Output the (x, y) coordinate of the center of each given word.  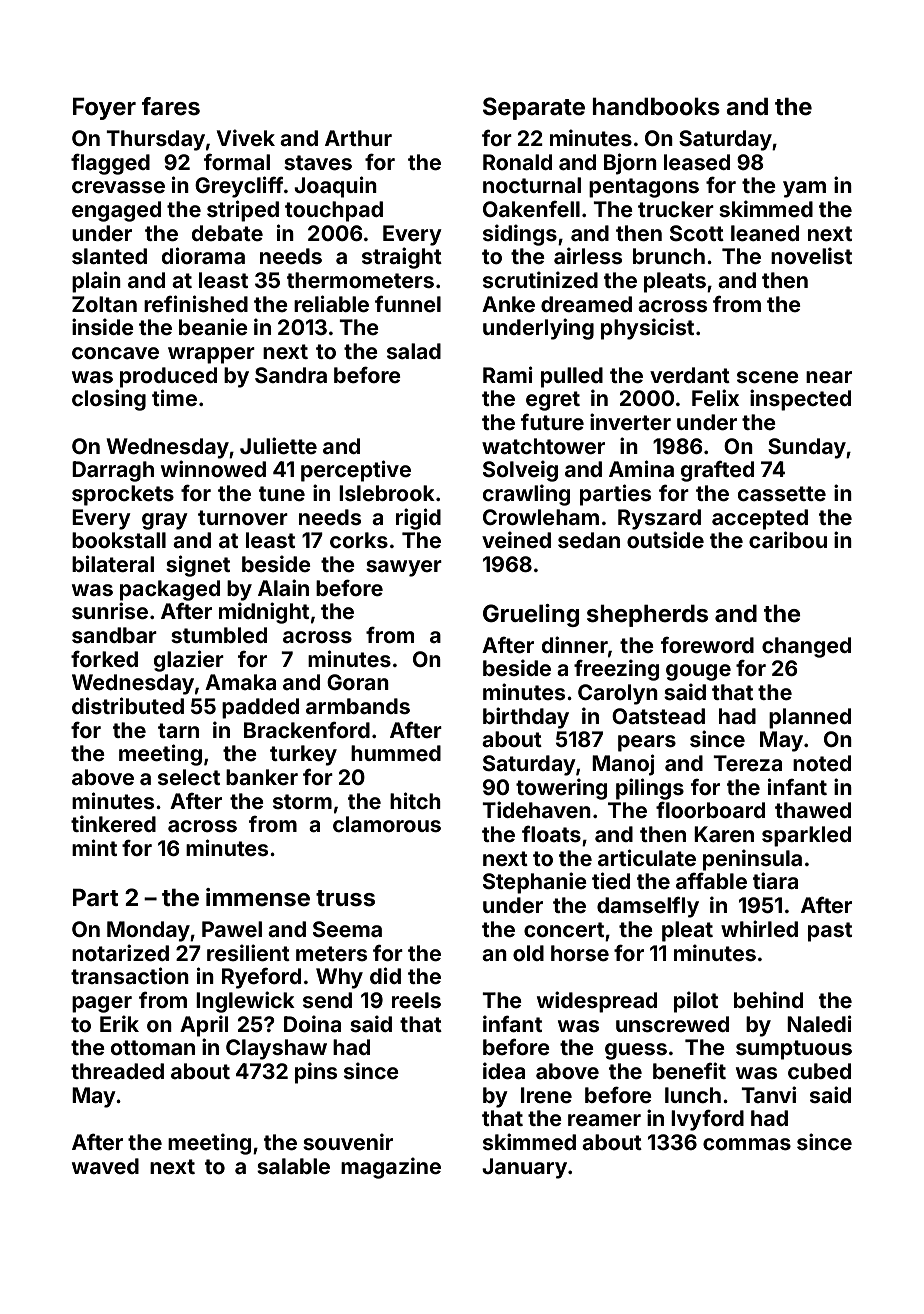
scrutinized (540, 279)
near (829, 377)
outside (665, 539)
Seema (347, 929)
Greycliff (239, 187)
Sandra (291, 375)
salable (293, 1166)
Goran (358, 682)
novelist (811, 255)
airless (588, 255)
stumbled (219, 635)
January (524, 1168)
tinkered (113, 823)
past (830, 932)
